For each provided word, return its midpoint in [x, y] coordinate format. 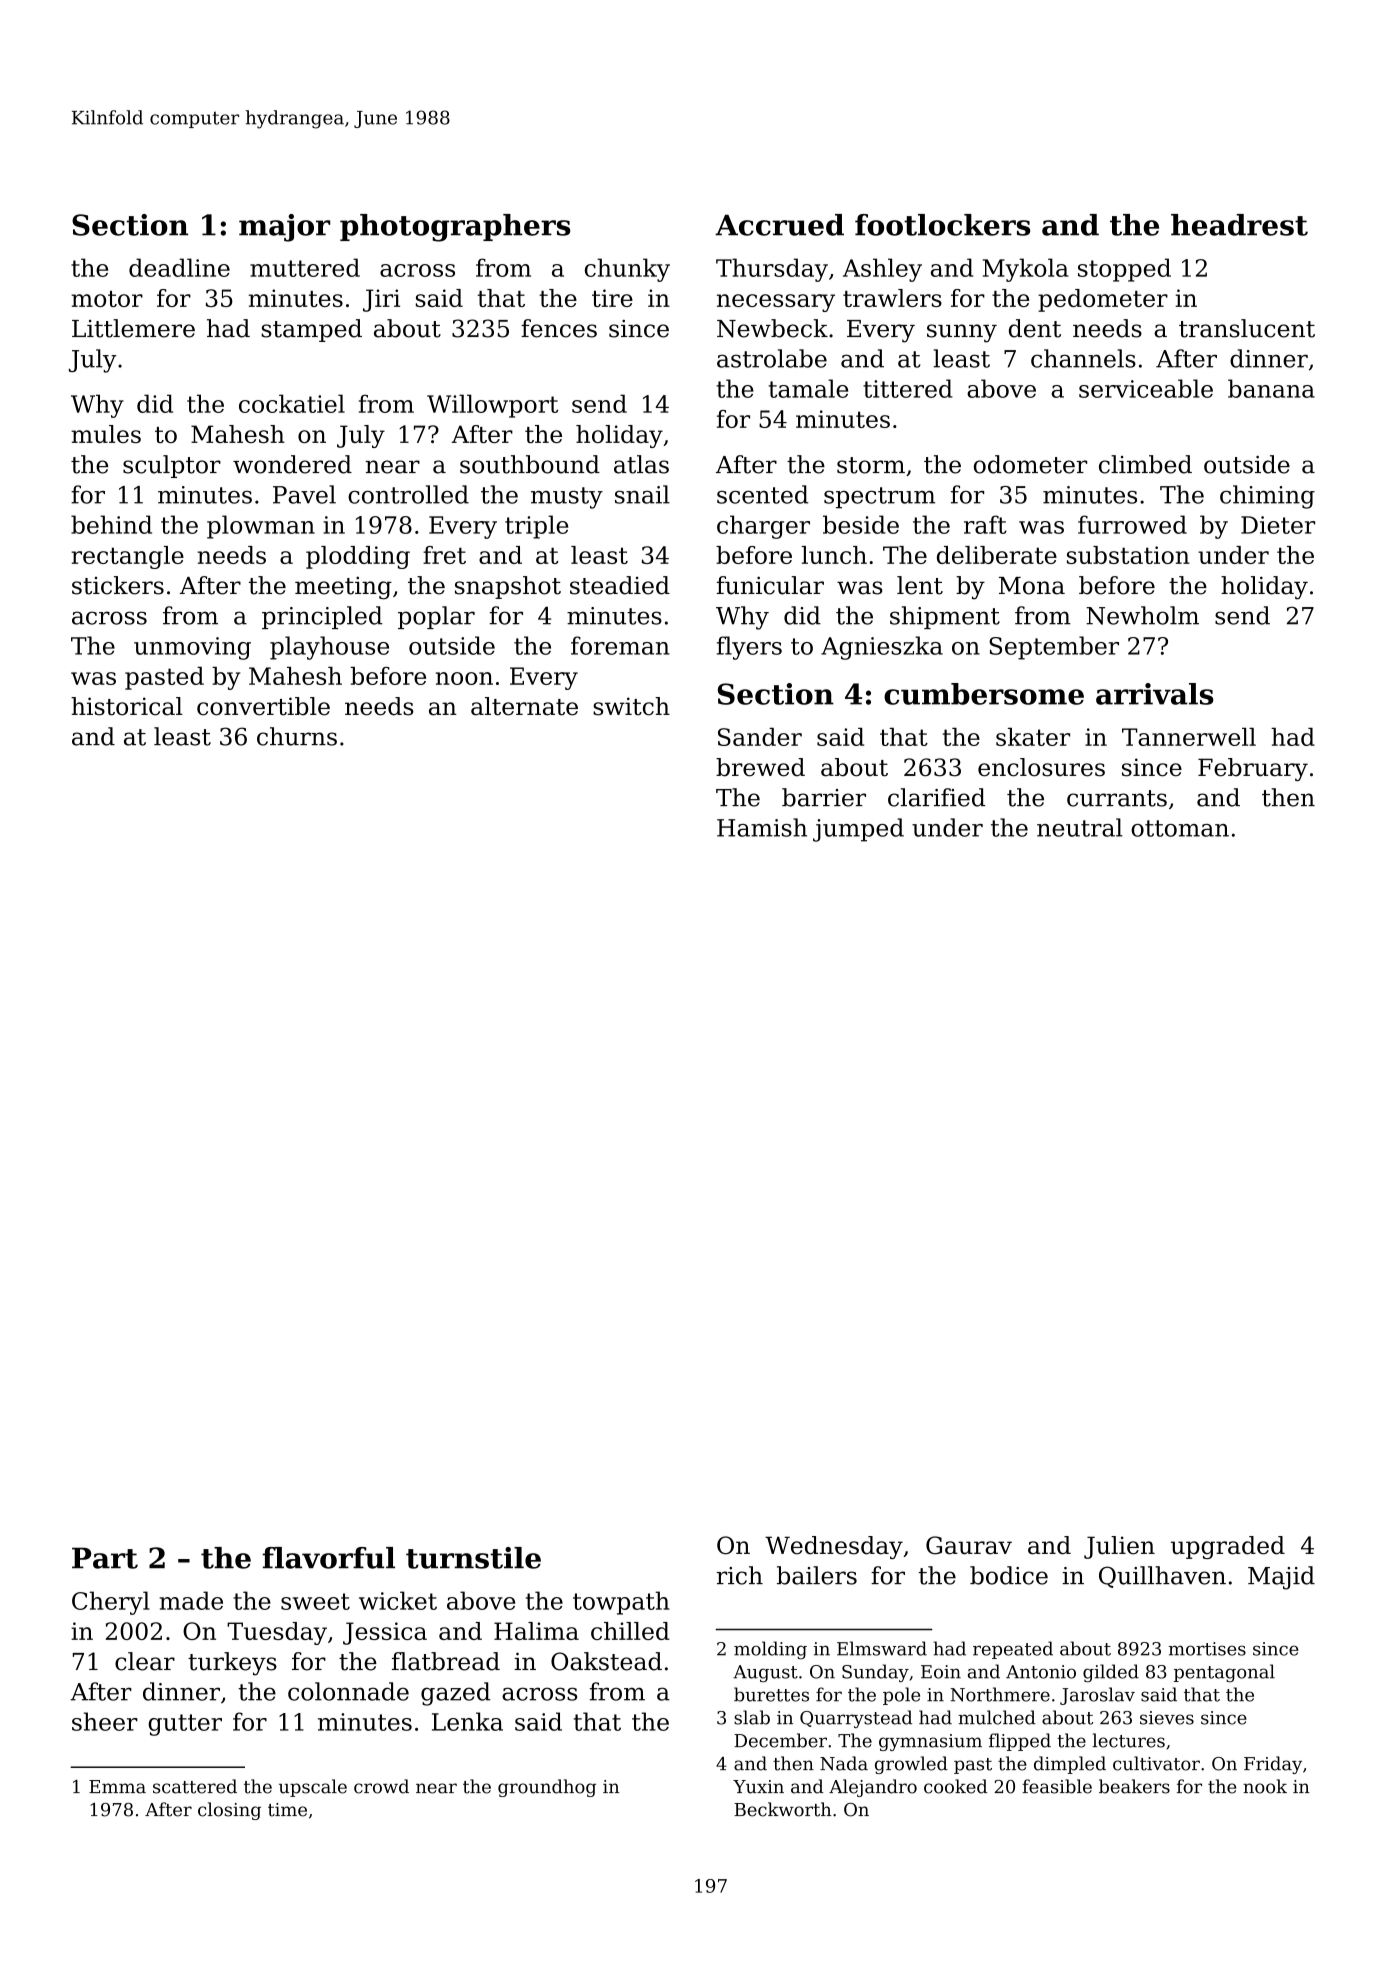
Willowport [492, 406]
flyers [749, 648]
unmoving [192, 648]
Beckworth [783, 1809]
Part [105, 1558]
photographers [455, 228]
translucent [1247, 328]
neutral [1080, 827]
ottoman [1180, 828]
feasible [1057, 1786]
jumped [858, 830]
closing [229, 1811]
